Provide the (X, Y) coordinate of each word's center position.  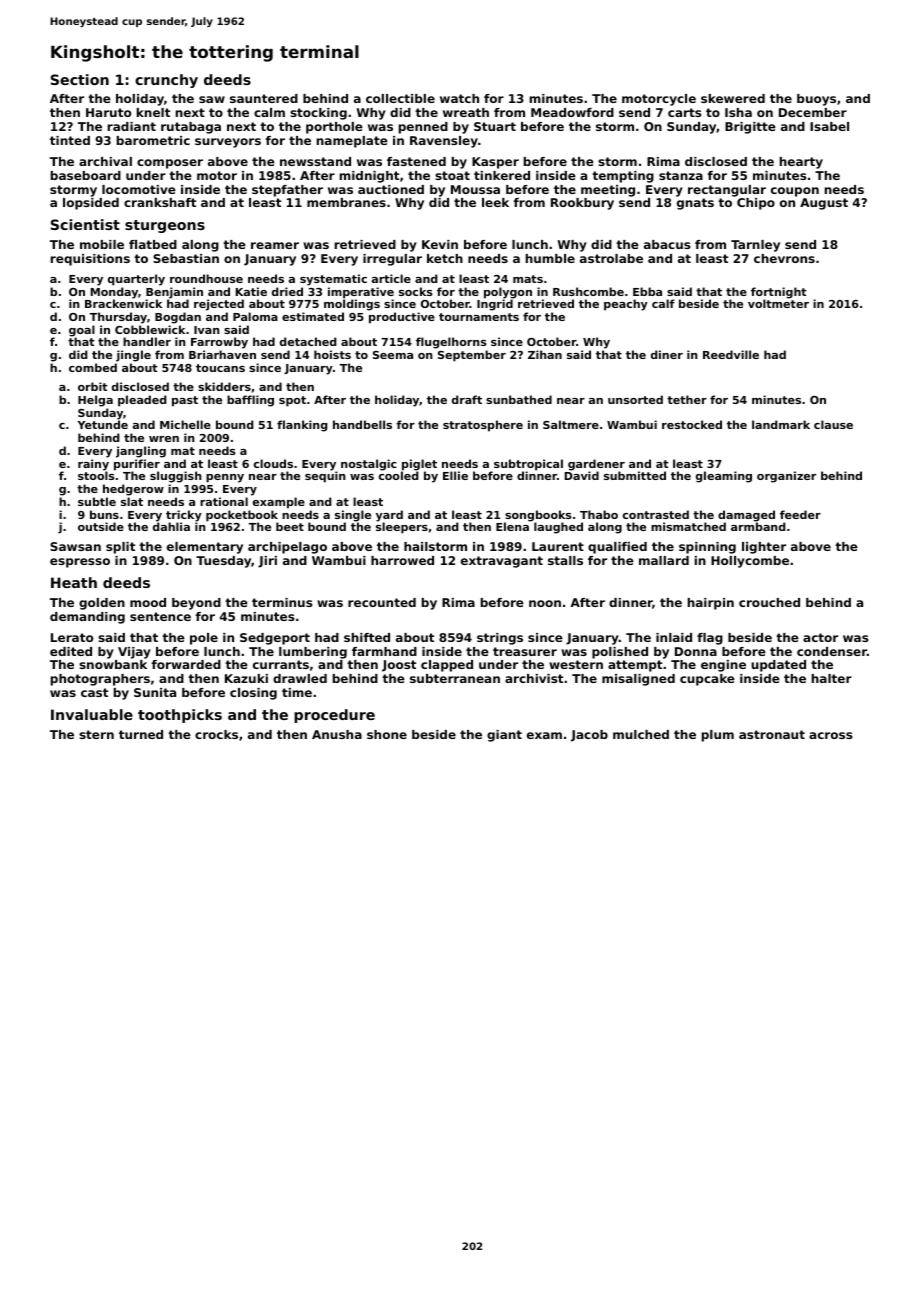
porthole (334, 128)
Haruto (108, 112)
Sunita (155, 692)
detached (308, 341)
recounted (382, 602)
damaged (746, 516)
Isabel (829, 126)
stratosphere (483, 426)
